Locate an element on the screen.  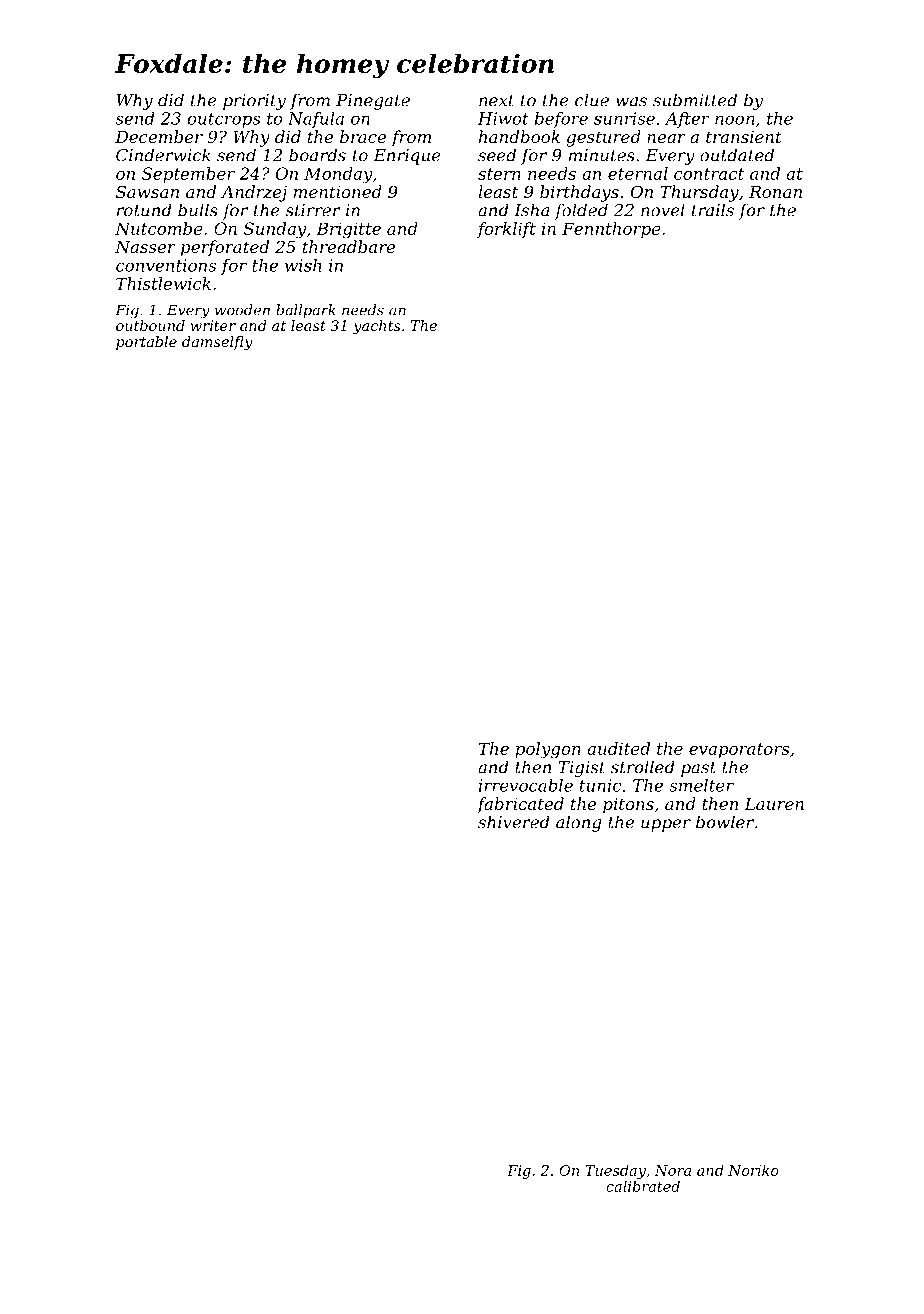
priority is located at coordinates (254, 102).
